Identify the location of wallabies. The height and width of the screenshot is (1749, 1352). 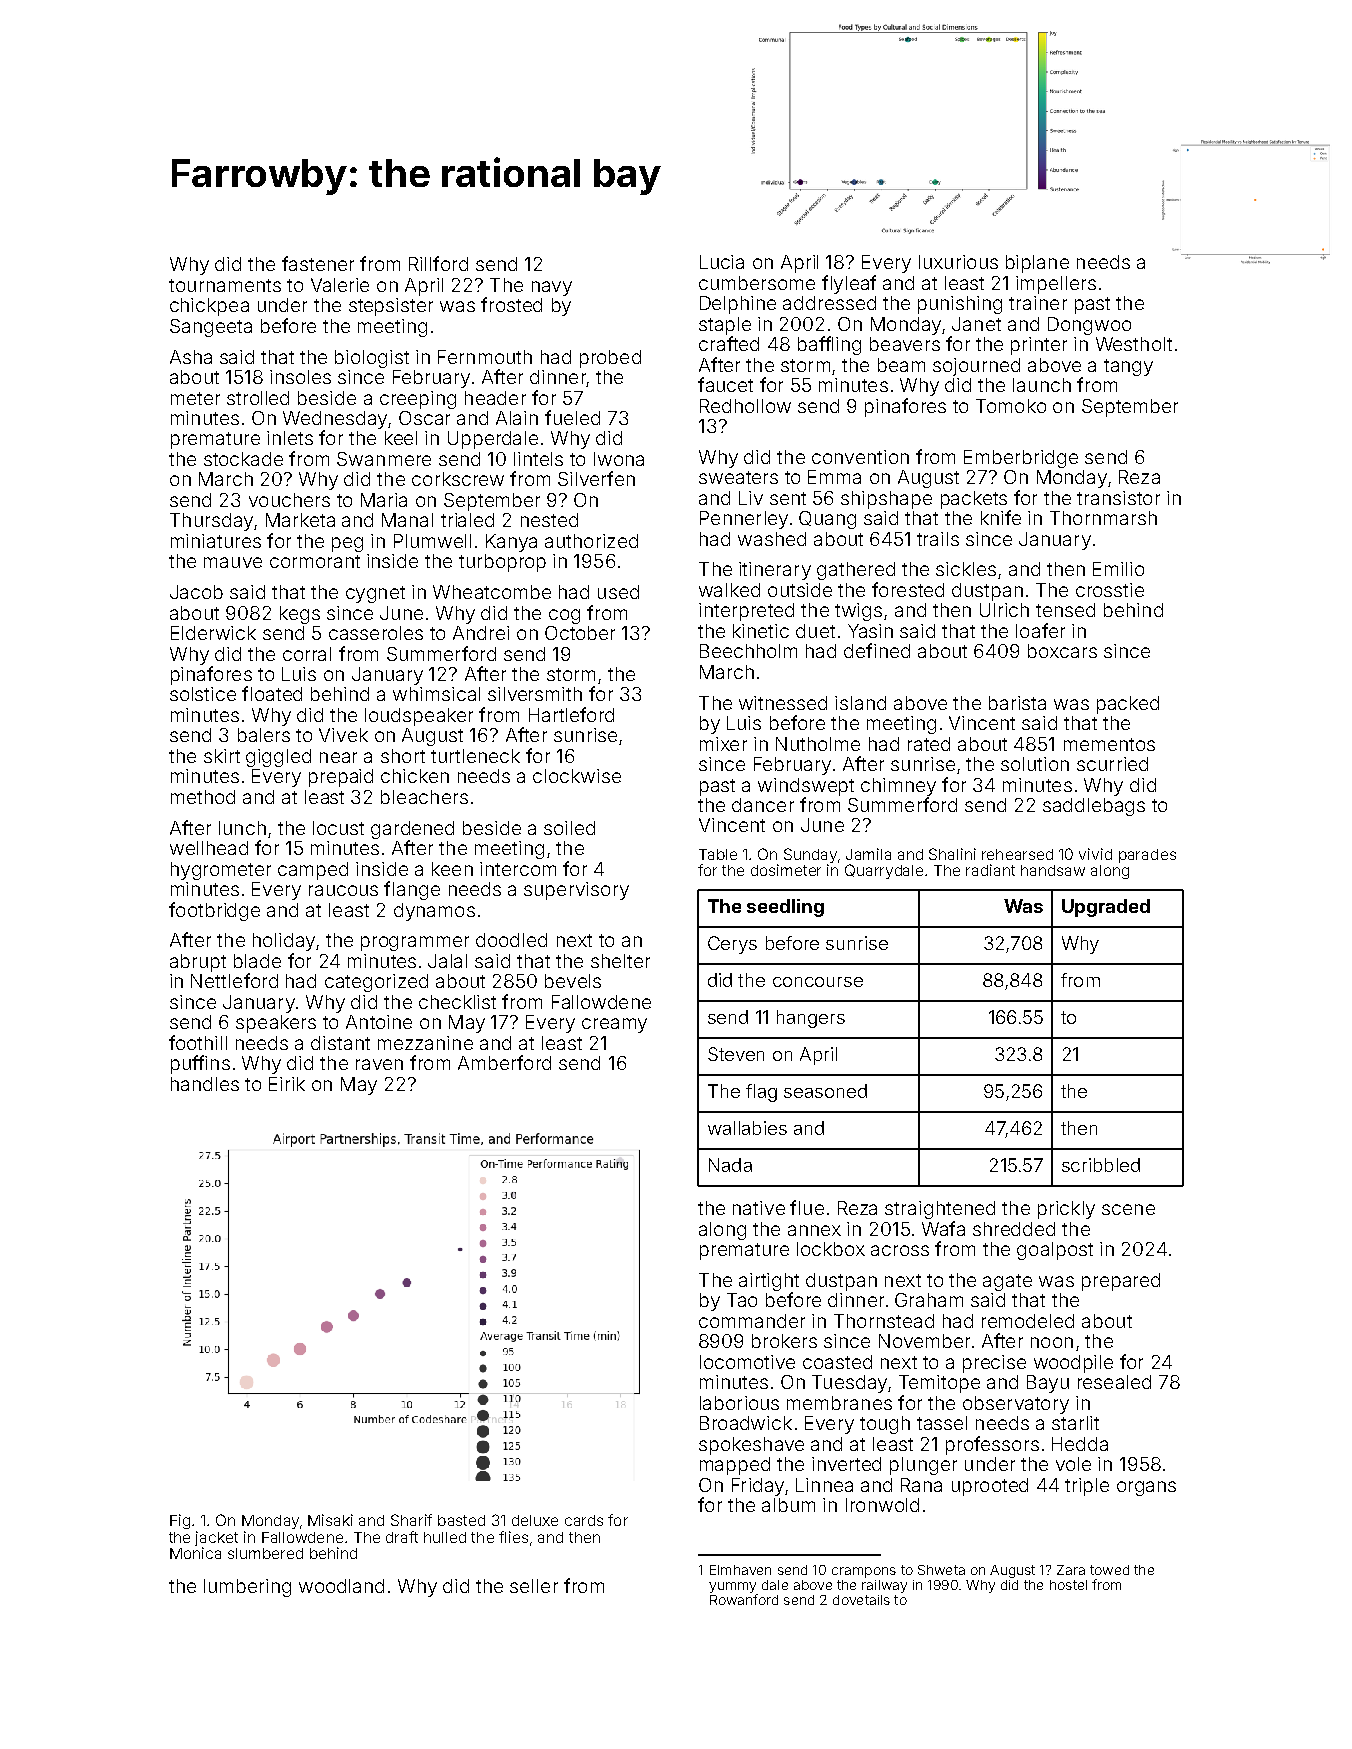
(747, 1128).
